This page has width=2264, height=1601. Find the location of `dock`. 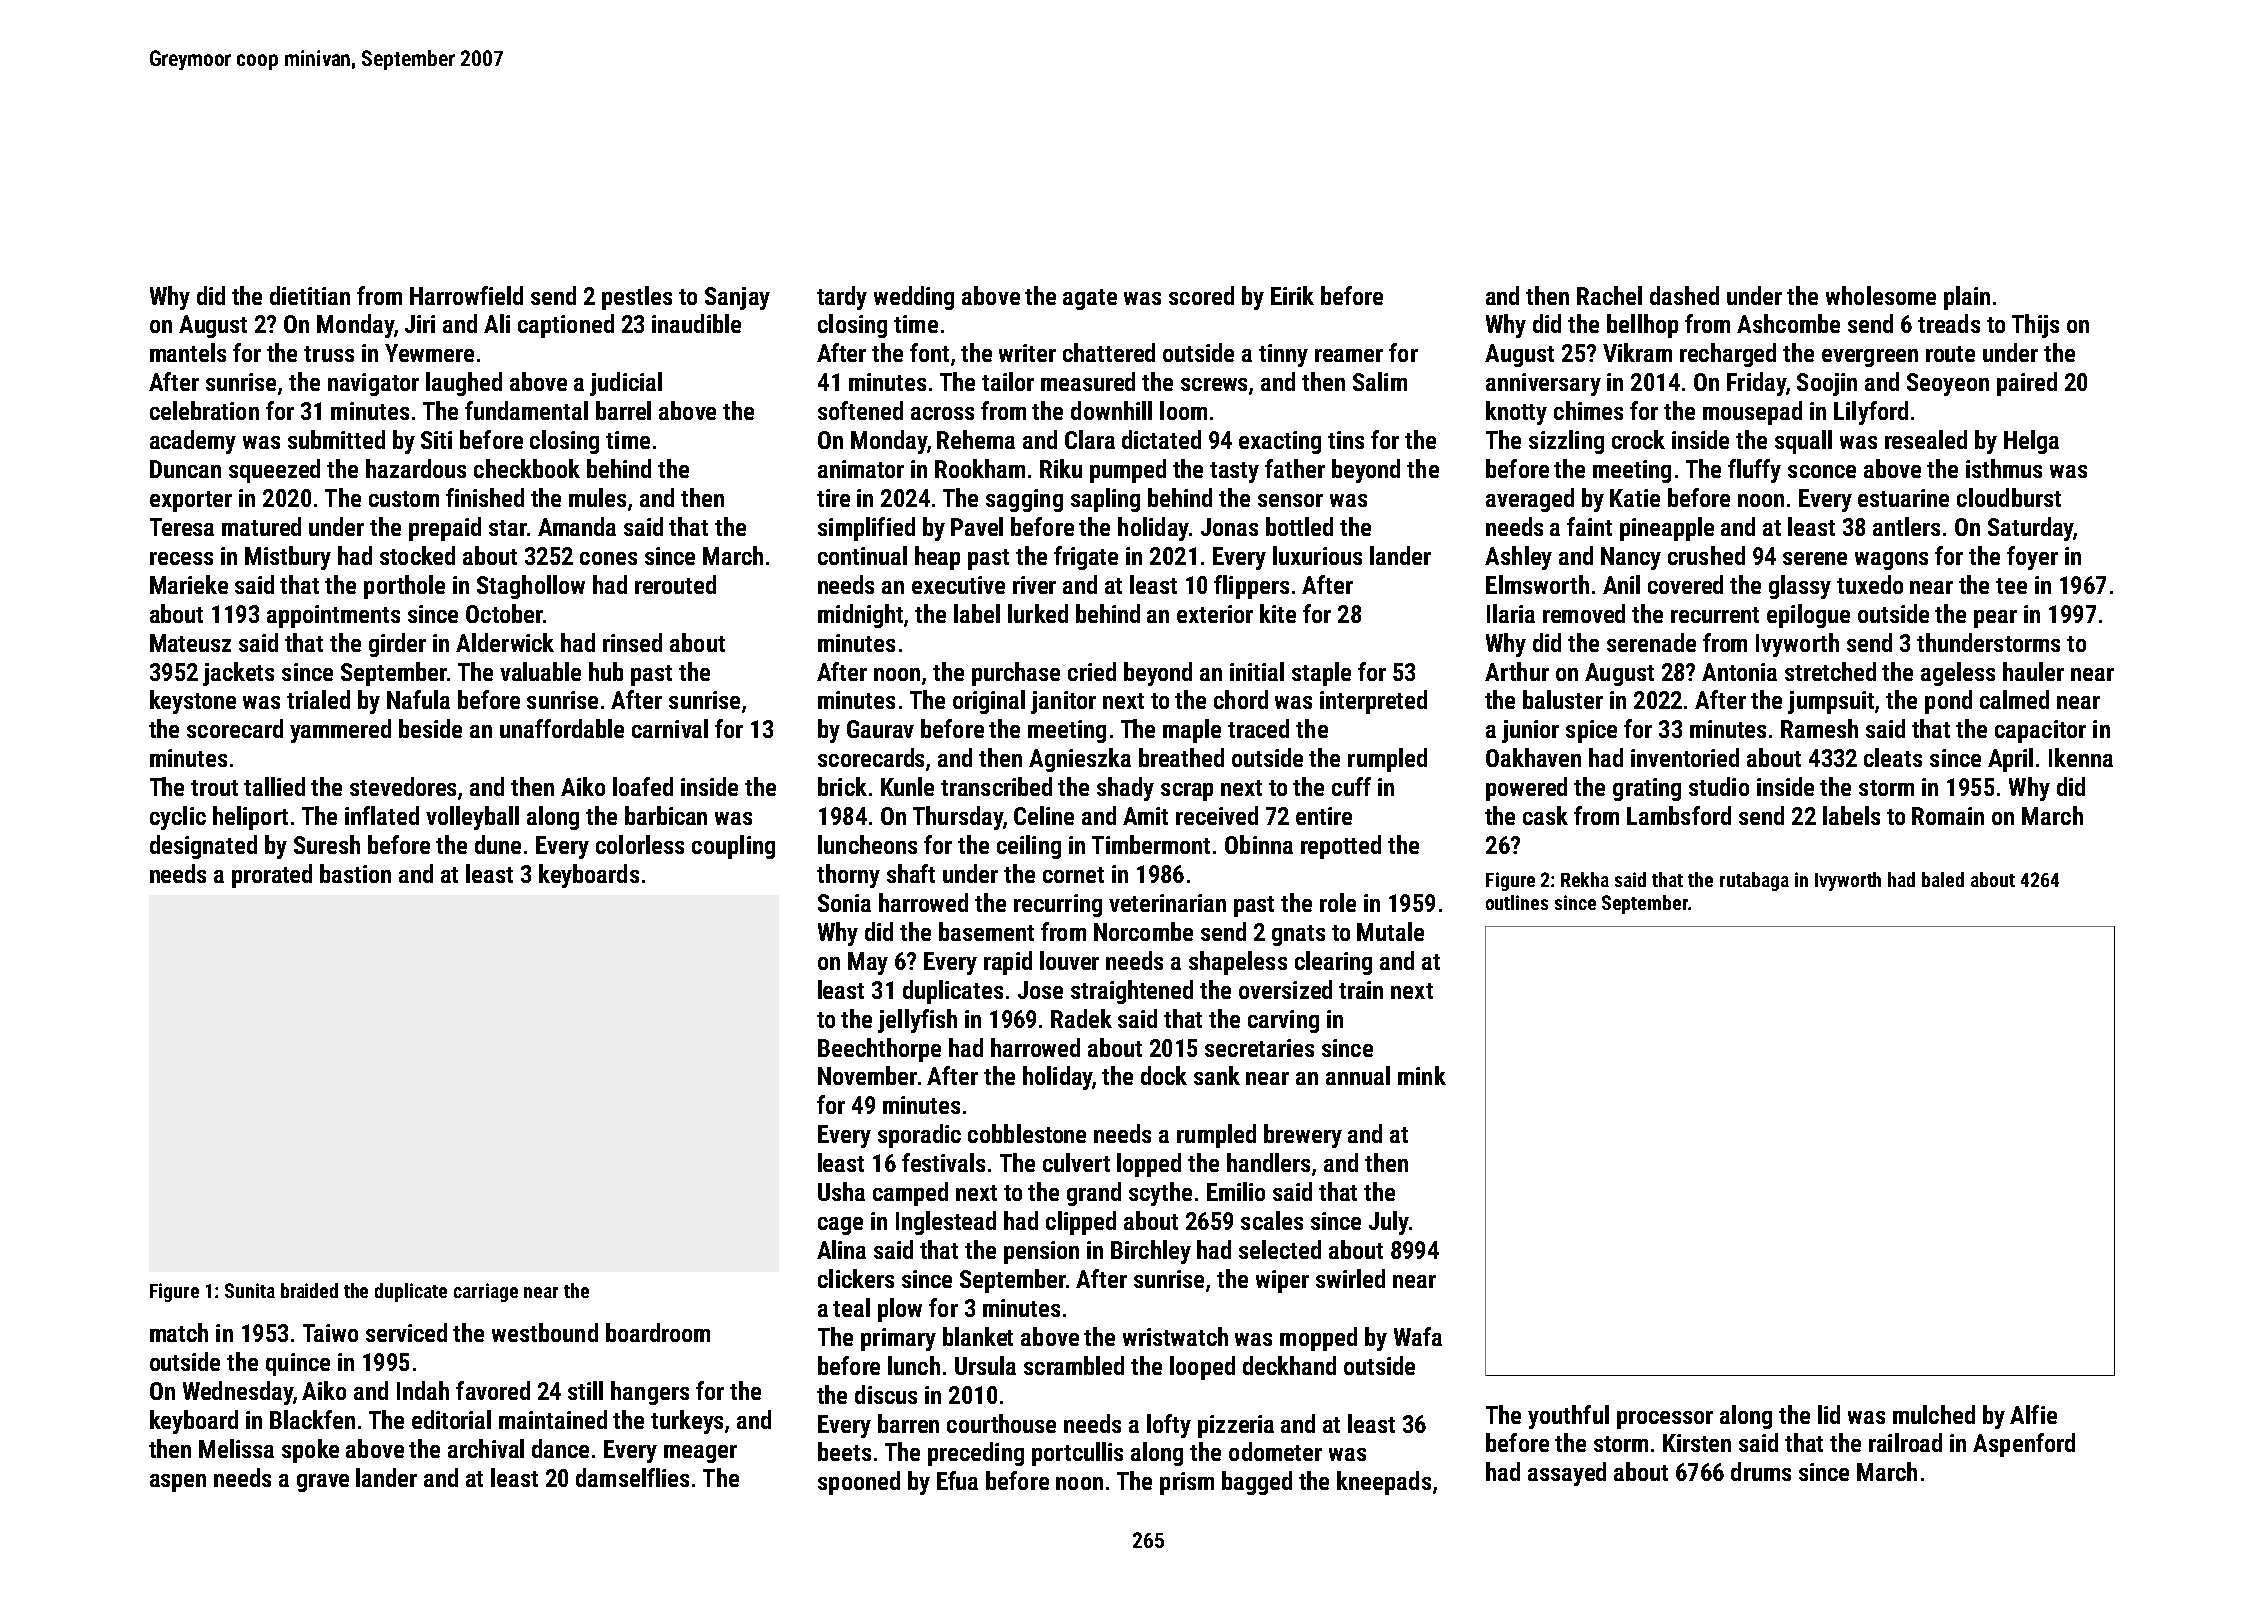

dock is located at coordinates (1164, 1075).
